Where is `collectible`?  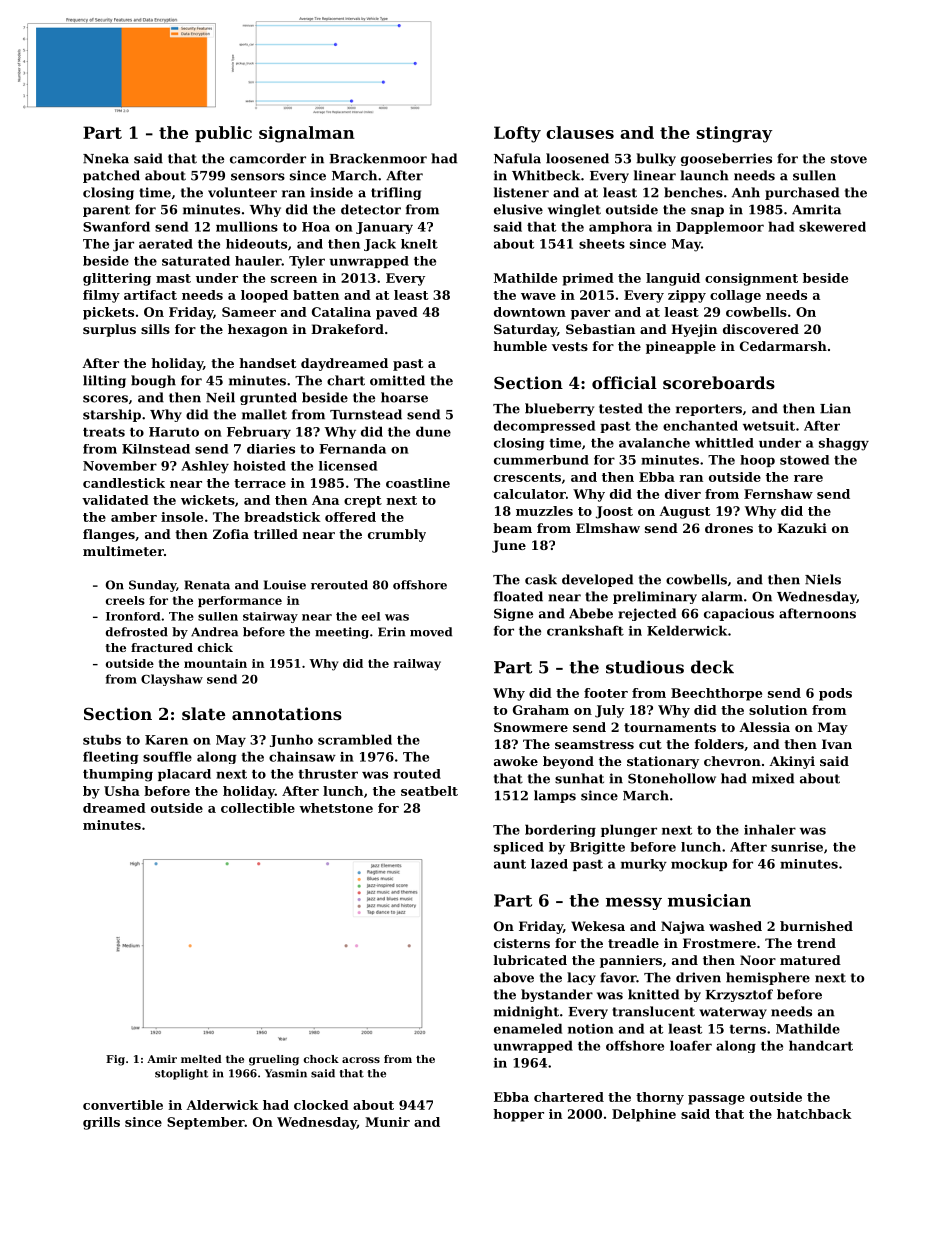
collectible is located at coordinates (258, 808).
